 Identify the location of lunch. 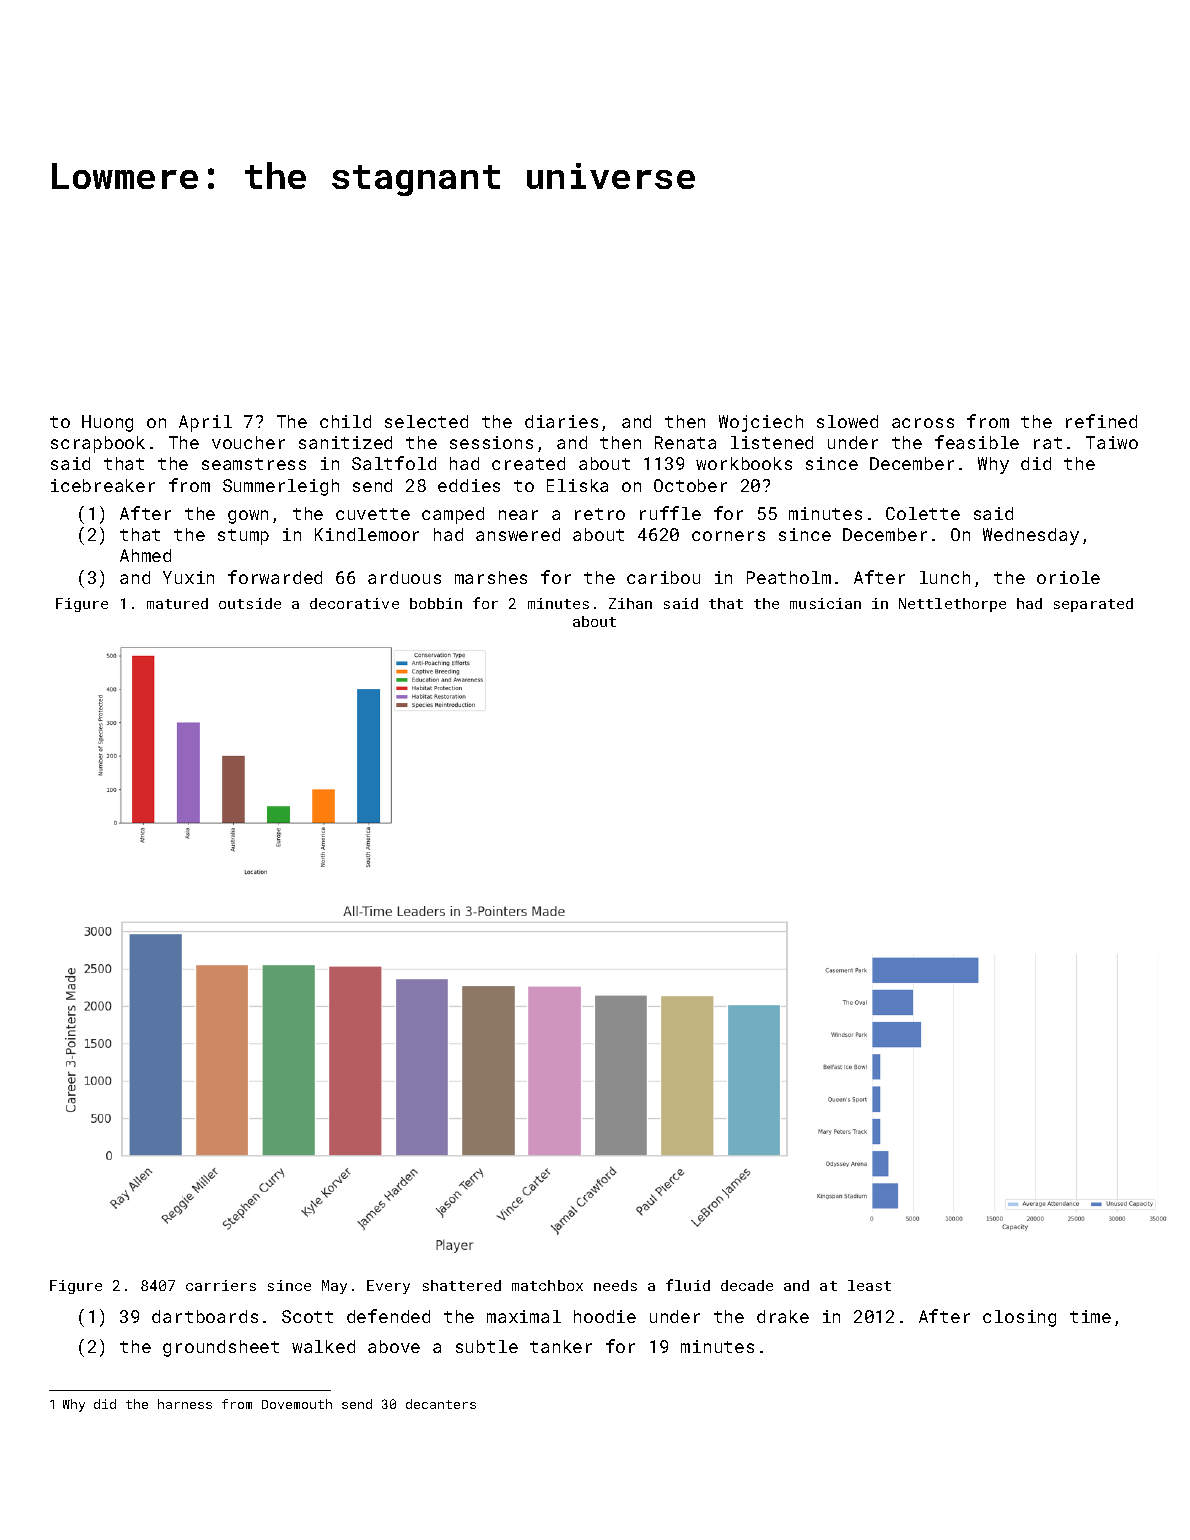
(945, 577).
